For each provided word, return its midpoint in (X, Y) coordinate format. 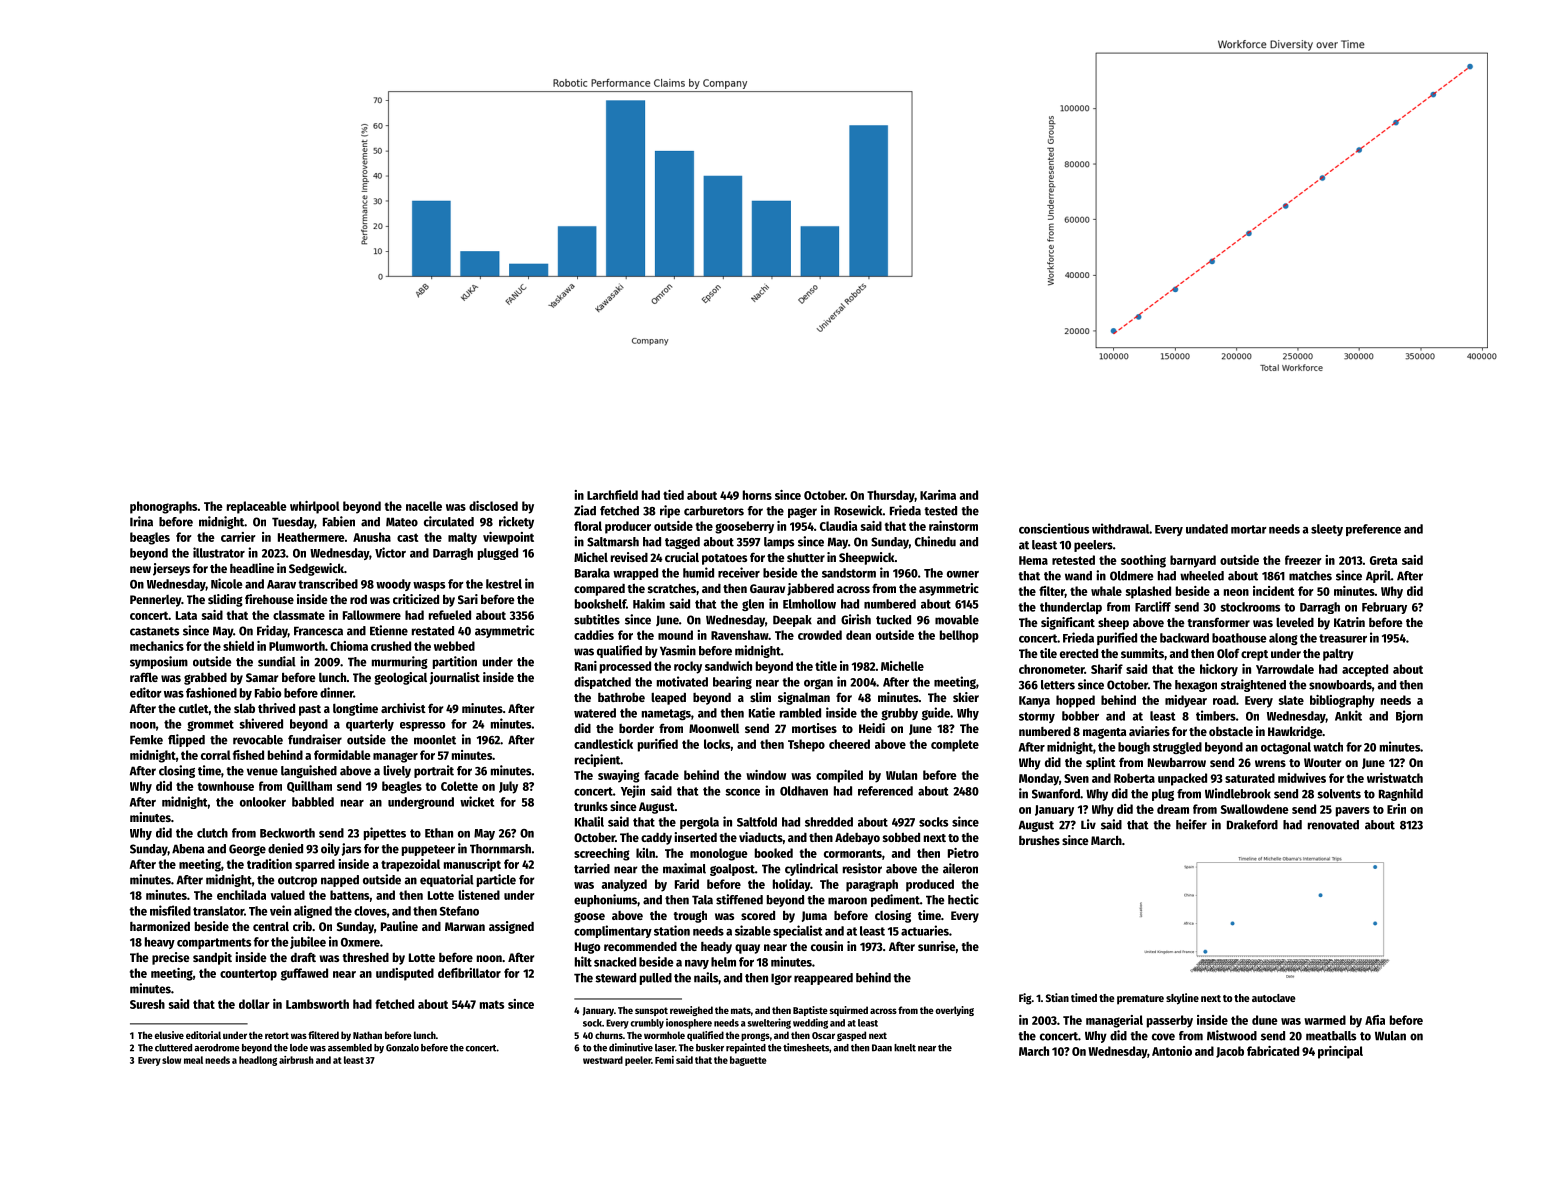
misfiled (170, 910)
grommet (210, 725)
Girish (856, 619)
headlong (258, 1061)
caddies (594, 635)
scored (758, 915)
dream (1173, 809)
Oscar (823, 1035)
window (766, 775)
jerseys (171, 569)
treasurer (1343, 638)
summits (1142, 653)
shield (238, 646)
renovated (1333, 825)
